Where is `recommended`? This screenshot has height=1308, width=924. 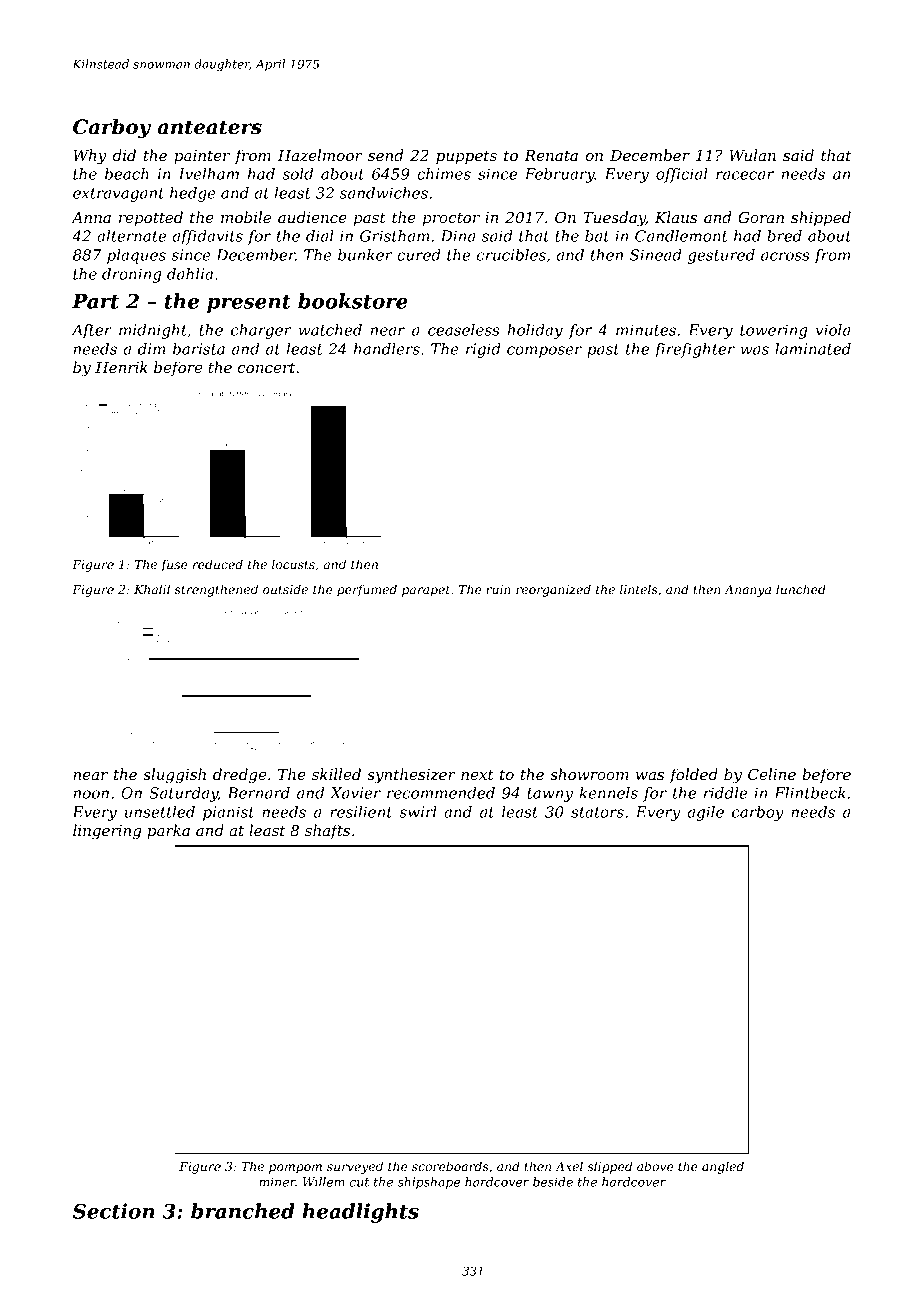 recommended is located at coordinates (441, 793).
